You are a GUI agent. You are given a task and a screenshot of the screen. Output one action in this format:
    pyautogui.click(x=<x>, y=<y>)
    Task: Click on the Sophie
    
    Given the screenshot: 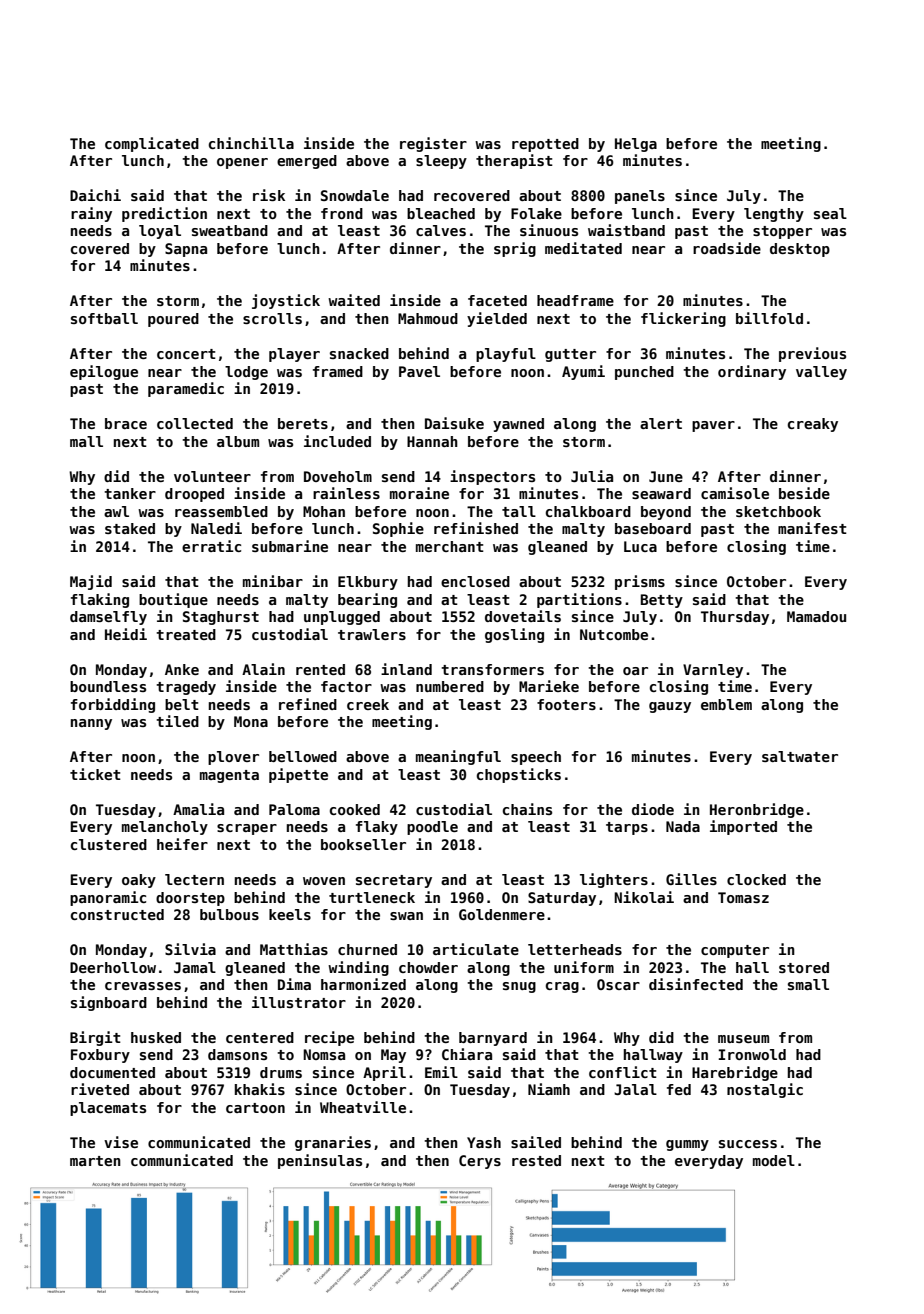 What is the action you would take?
    pyautogui.click(x=398, y=529)
